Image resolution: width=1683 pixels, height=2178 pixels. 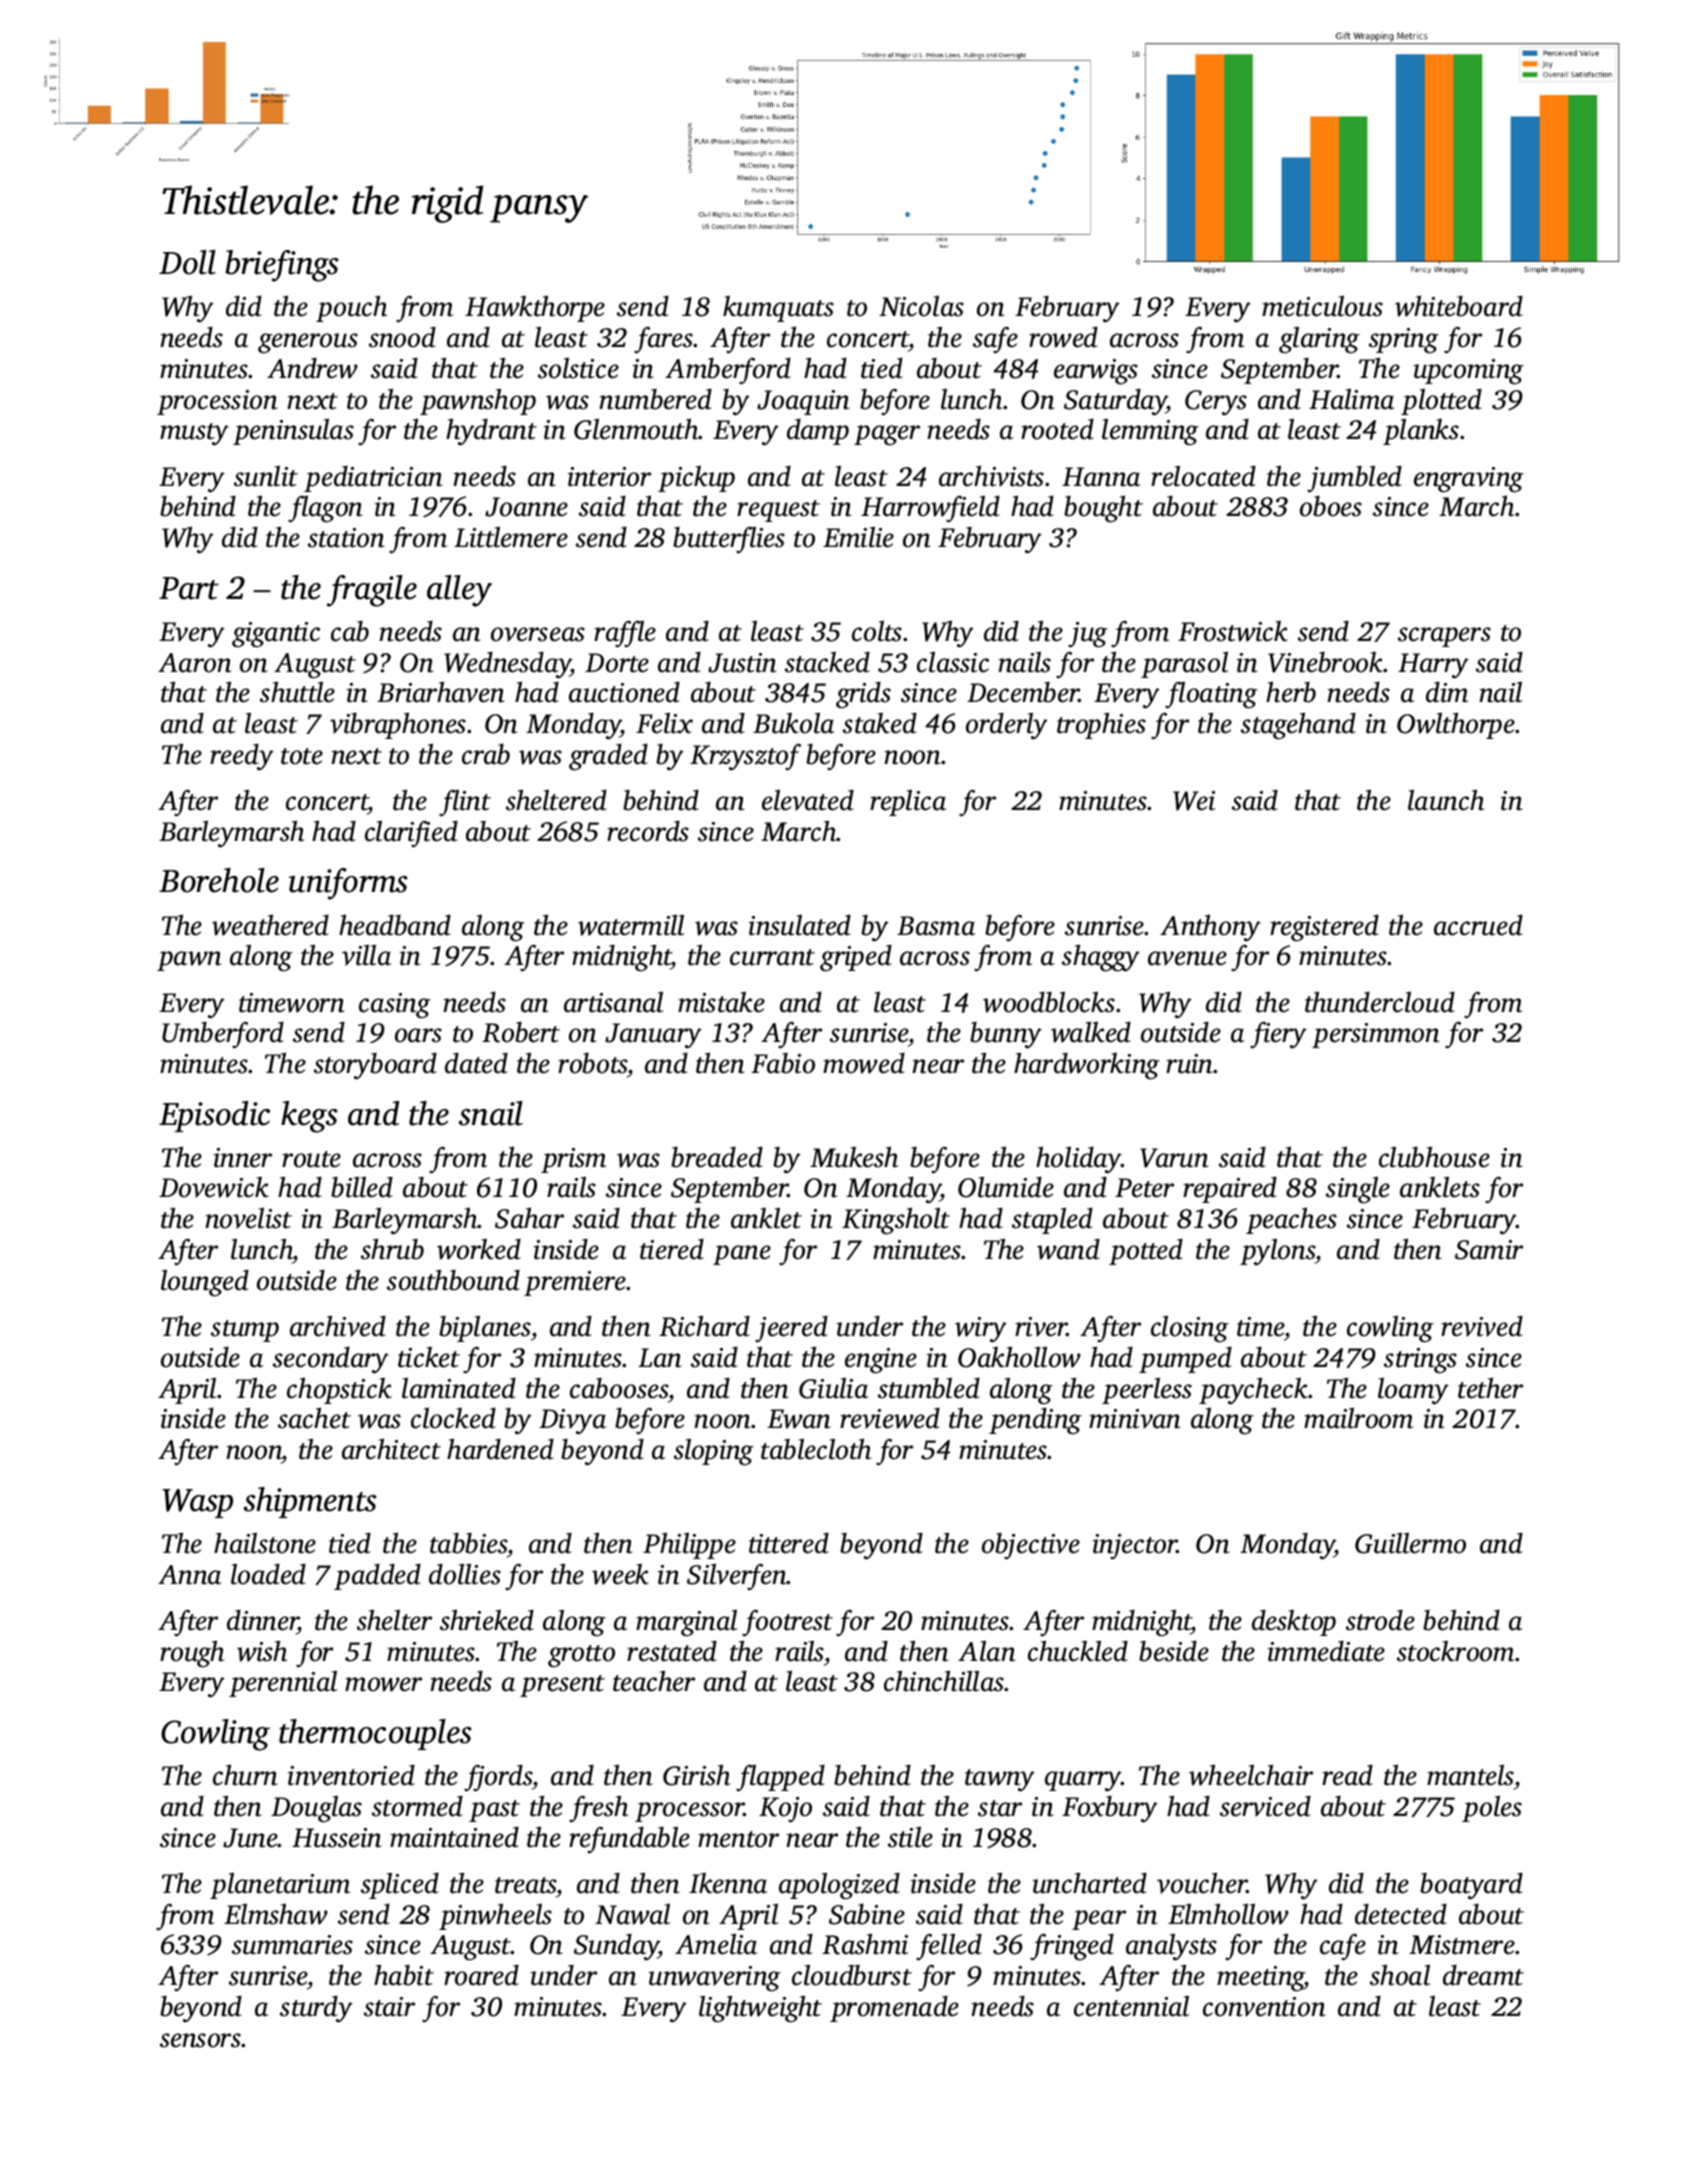 What do you see at coordinates (910, 1837) in the image?
I see `stile` at bounding box center [910, 1837].
